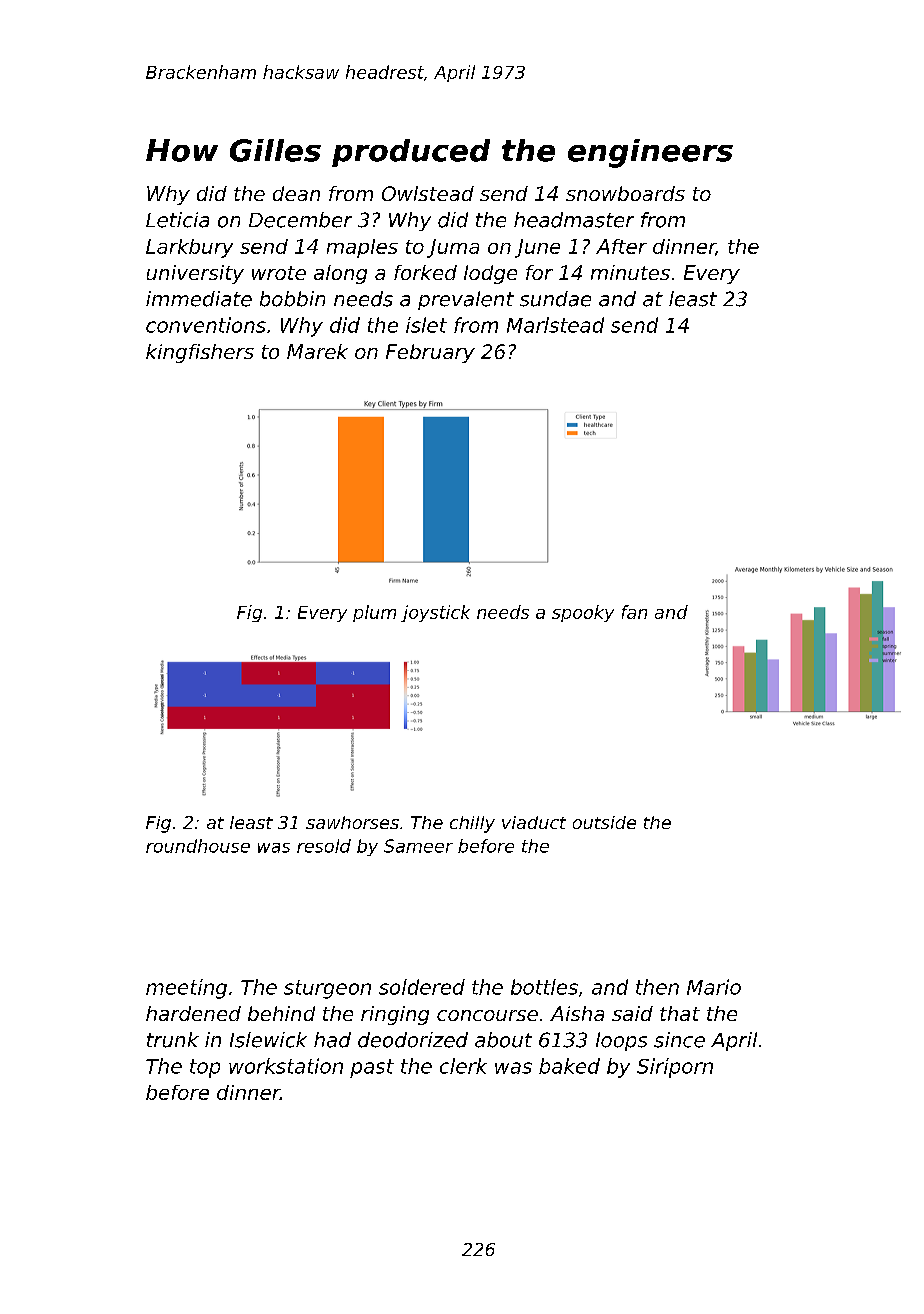 This screenshot has height=1314, width=924. What do you see at coordinates (296, 193) in the screenshot?
I see `dean` at bounding box center [296, 193].
